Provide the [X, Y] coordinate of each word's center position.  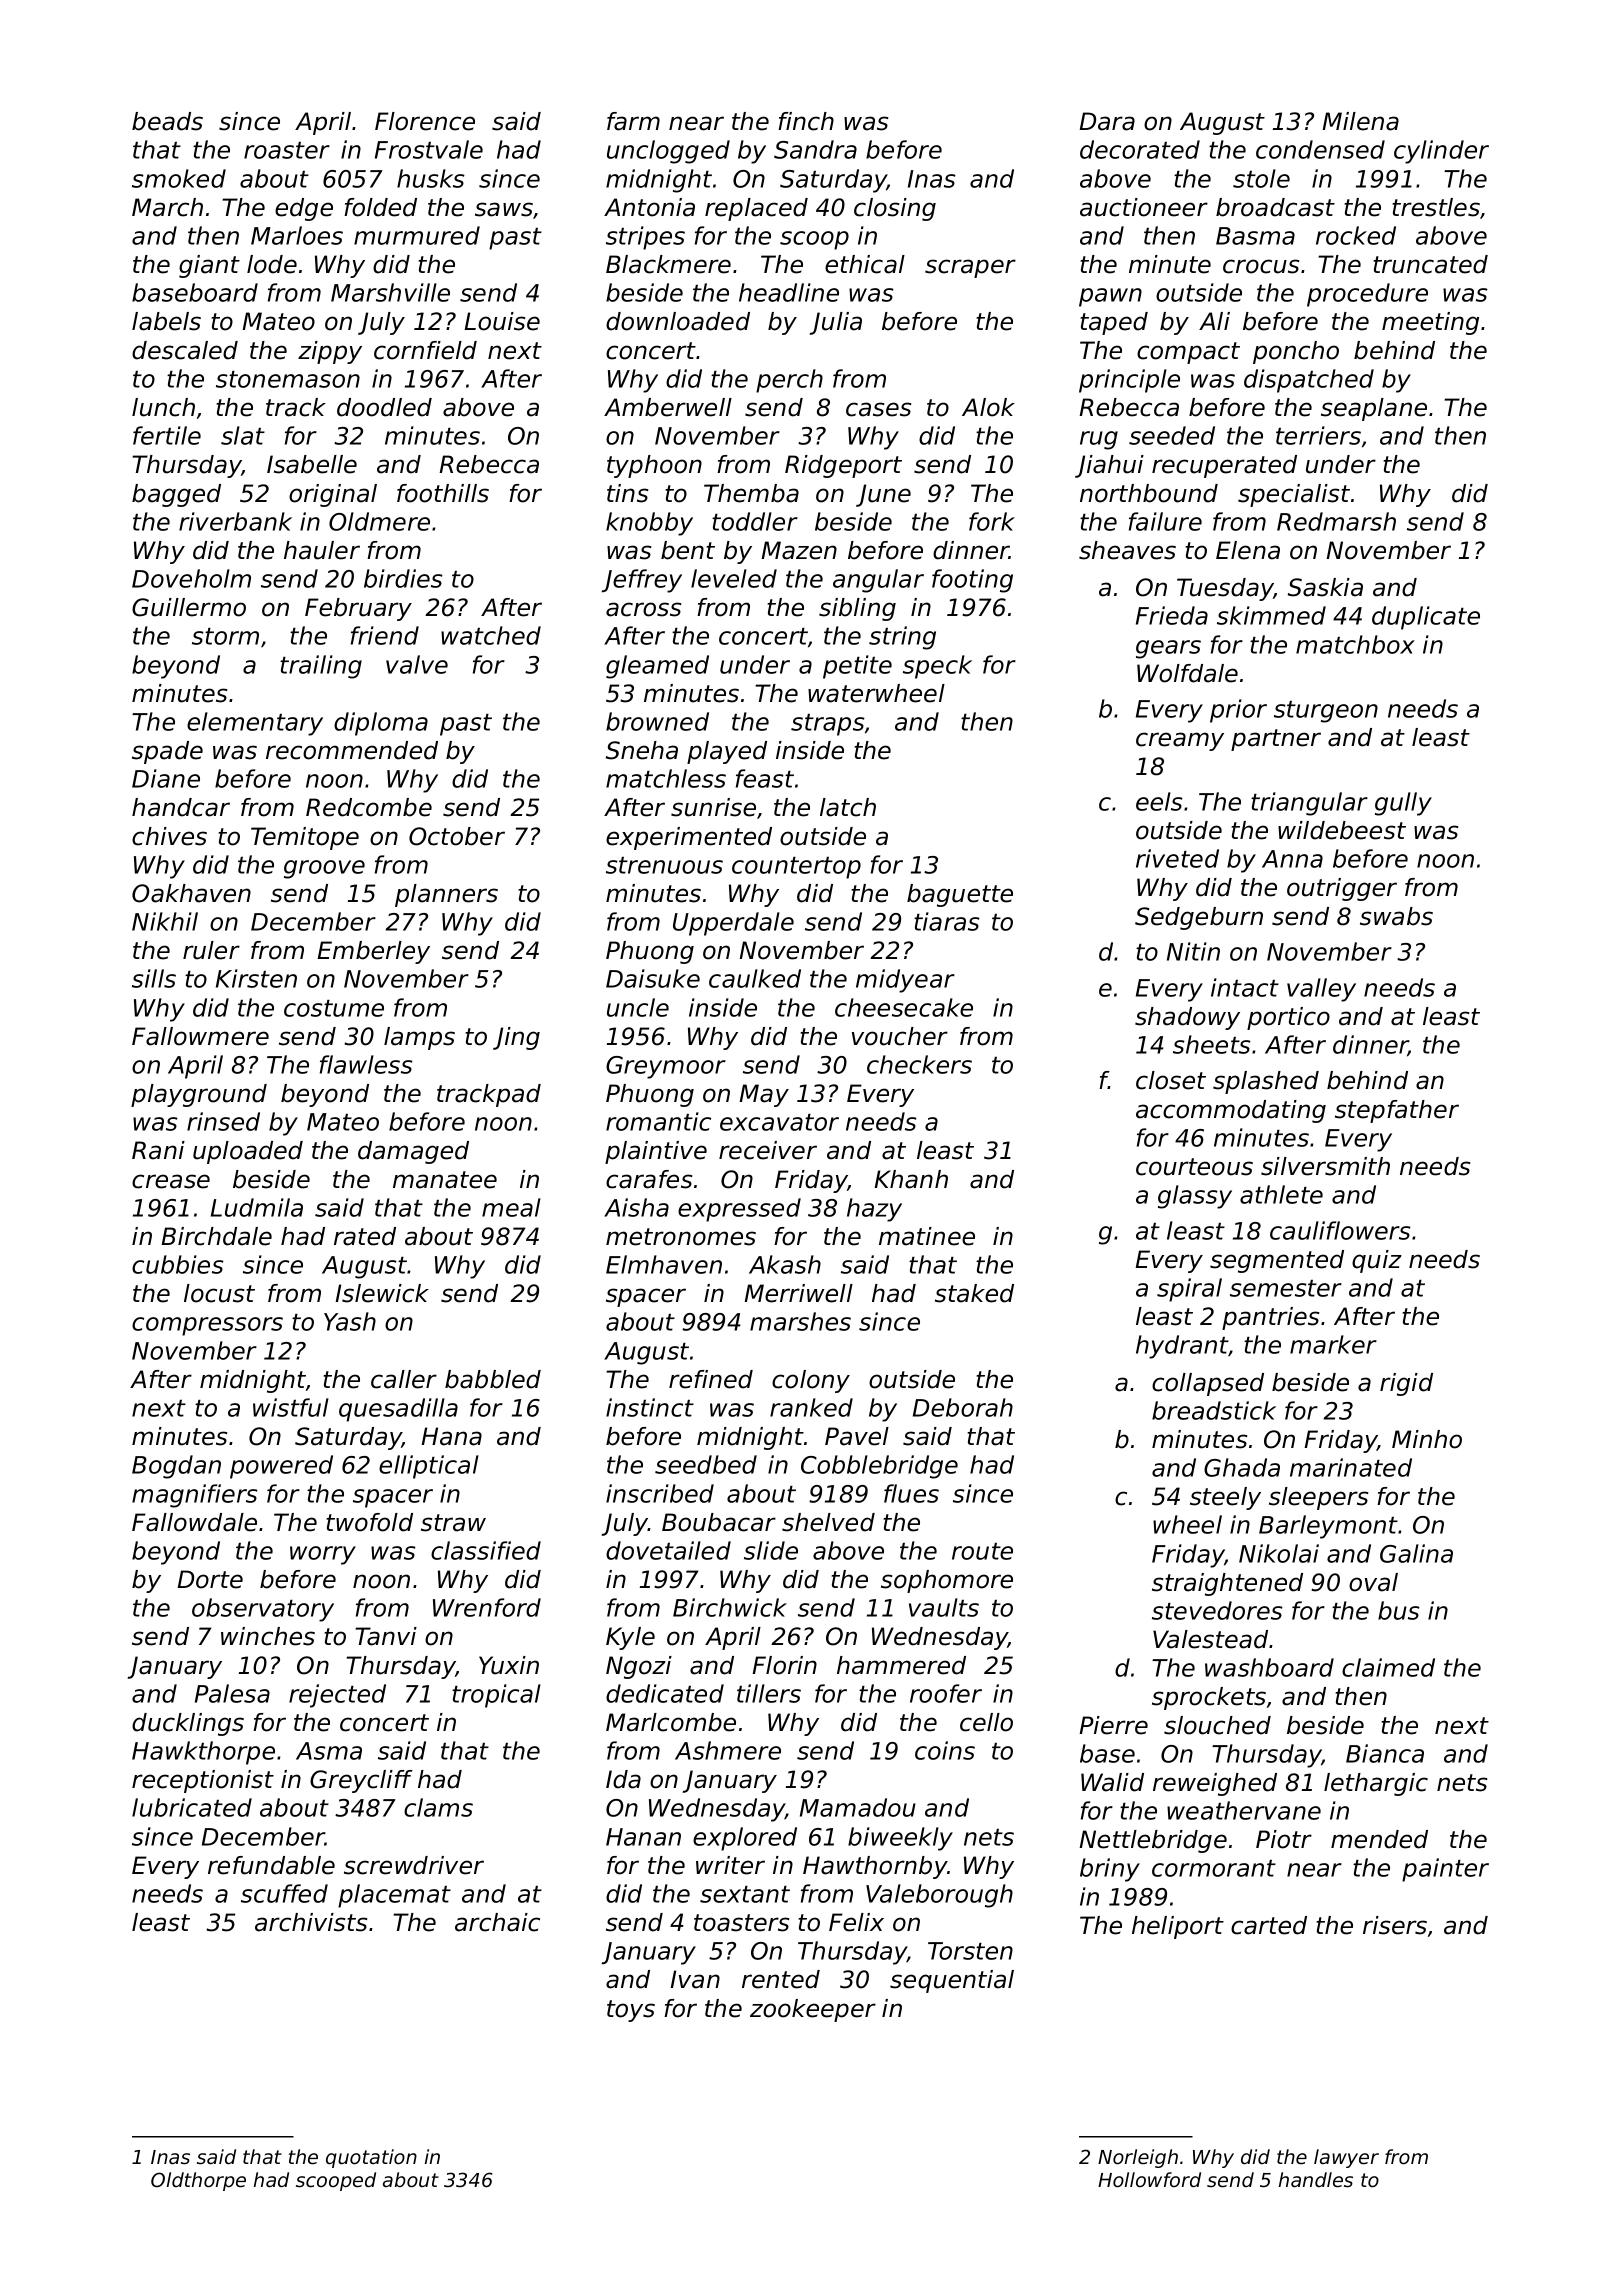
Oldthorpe [198, 2181]
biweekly [900, 1839]
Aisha [636, 1207]
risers [1395, 1925]
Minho [1427, 1439]
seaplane [1374, 409]
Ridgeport [843, 466]
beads [167, 121]
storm [225, 636]
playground [199, 1095]
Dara [1107, 121]
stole [1261, 178]
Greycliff [361, 1781]
